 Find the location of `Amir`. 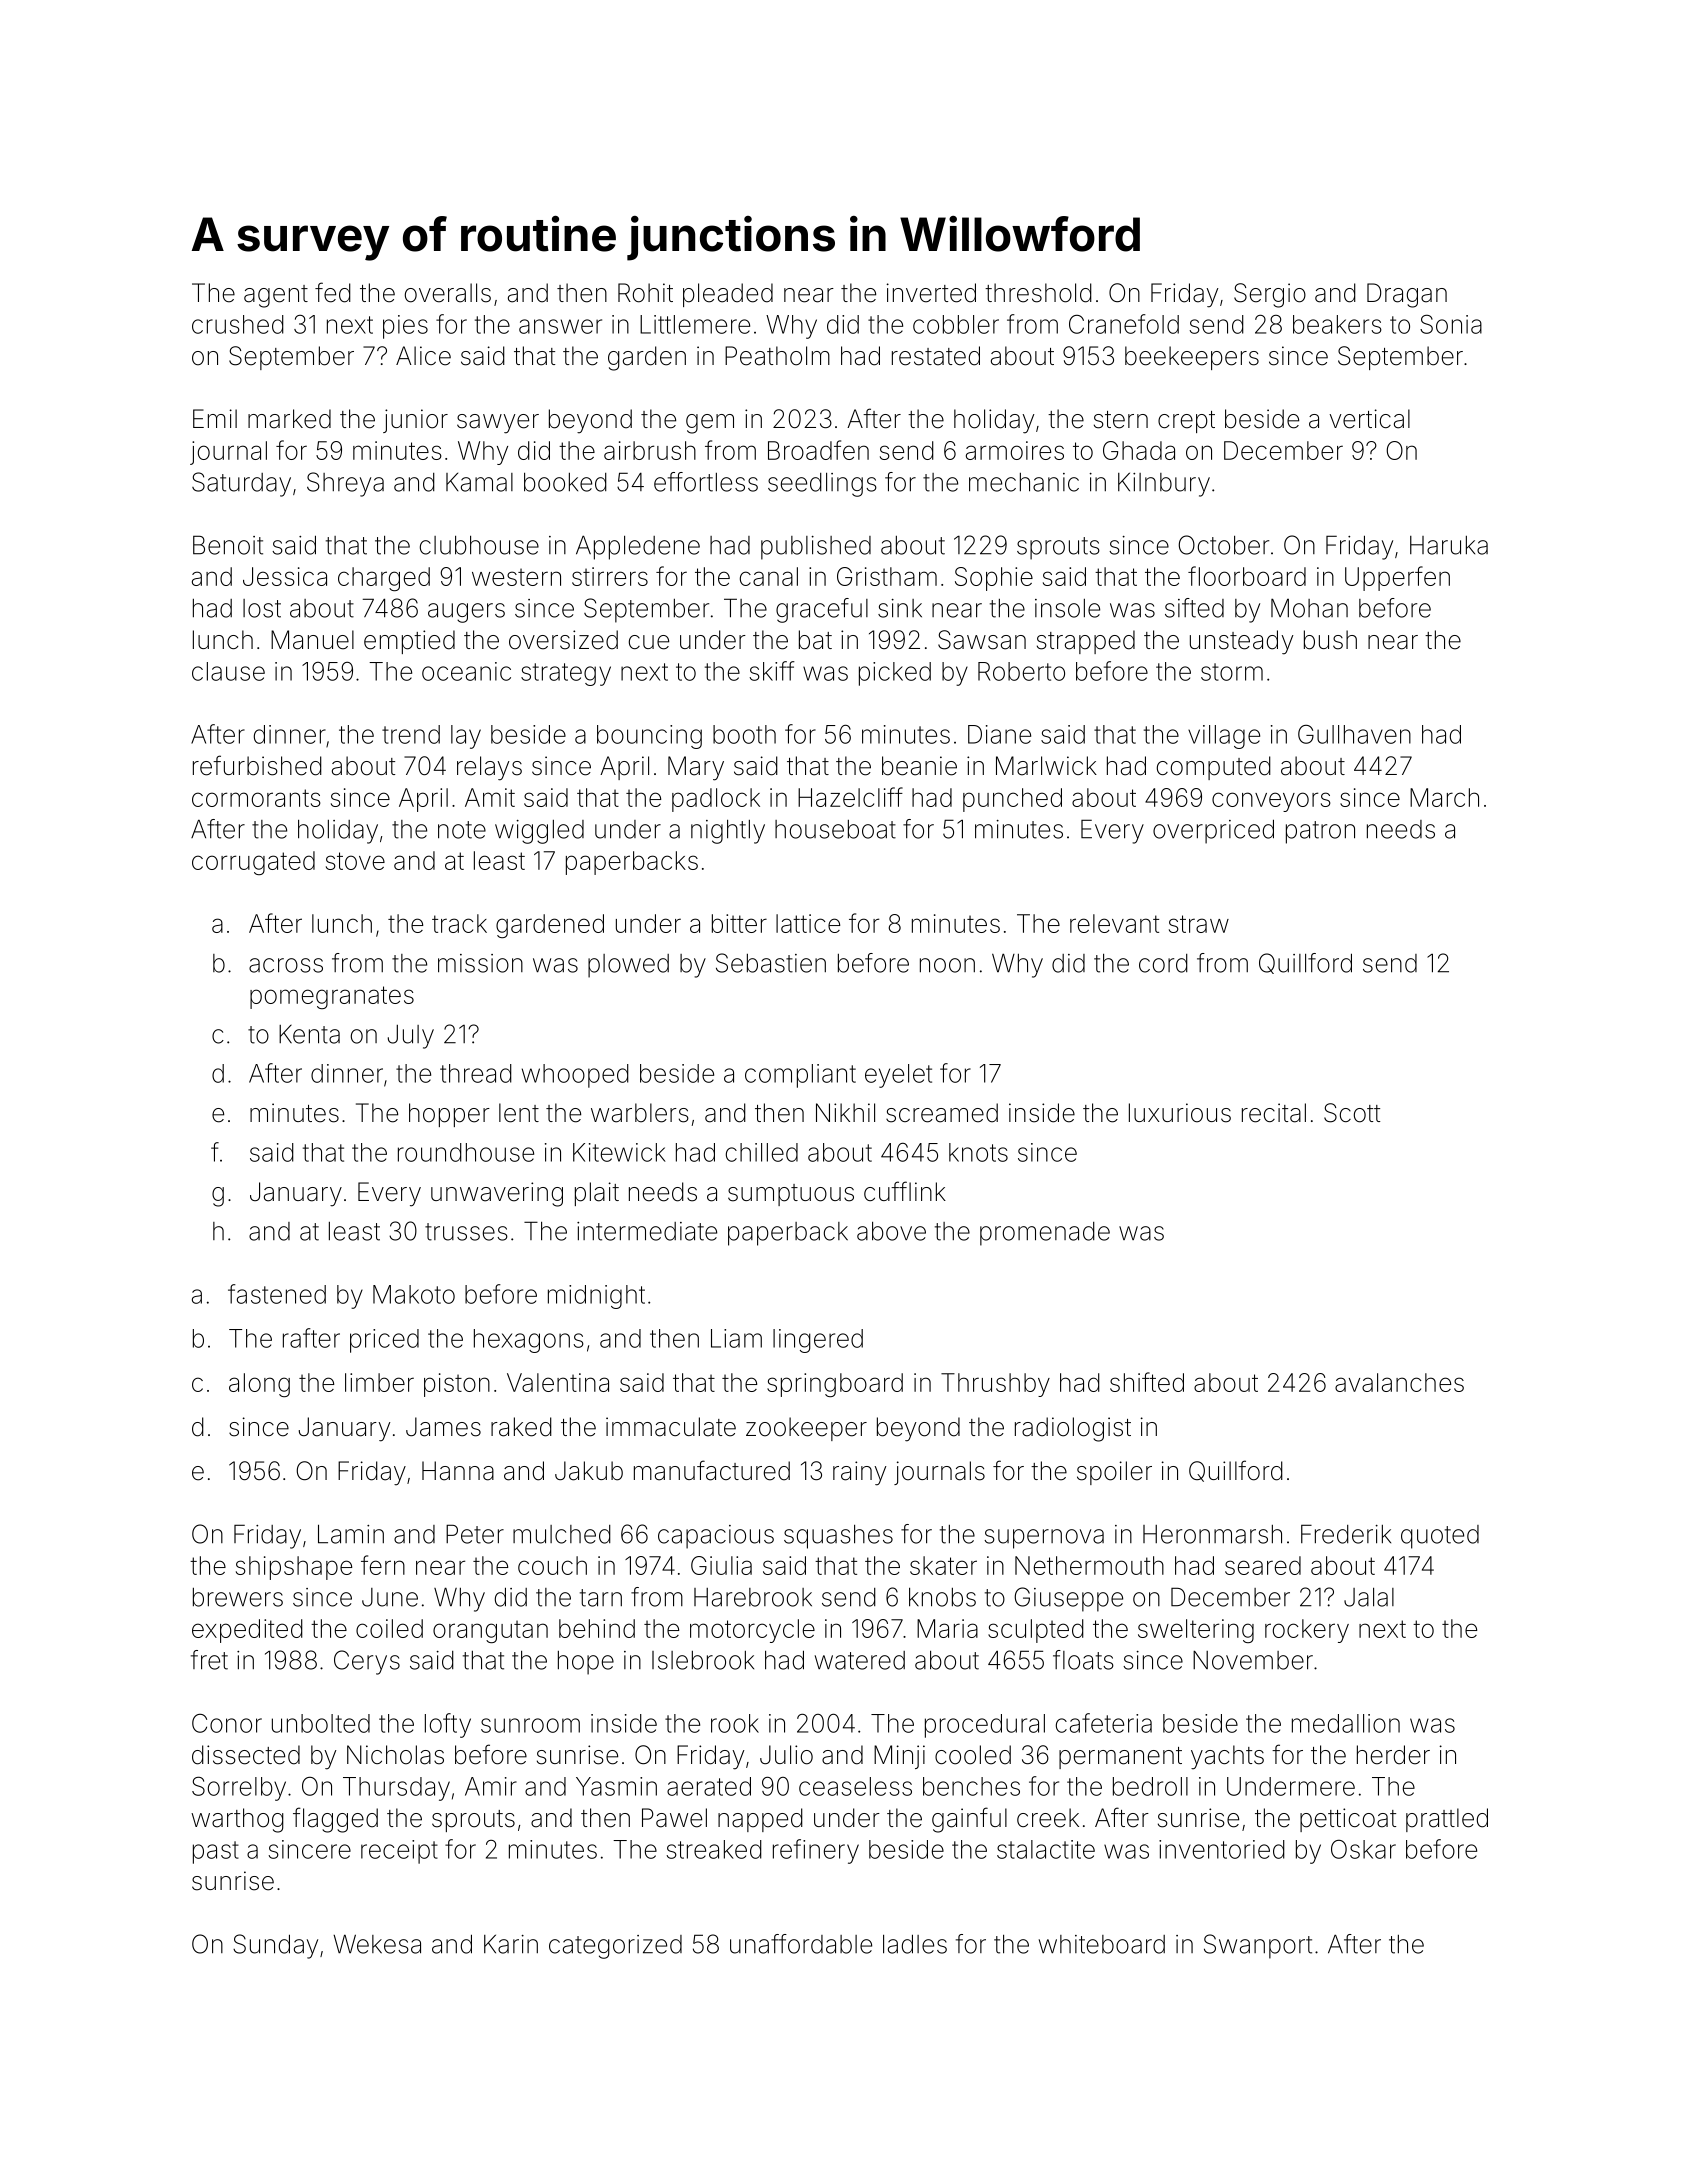

Amir is located at coordinates (491, 1786).
